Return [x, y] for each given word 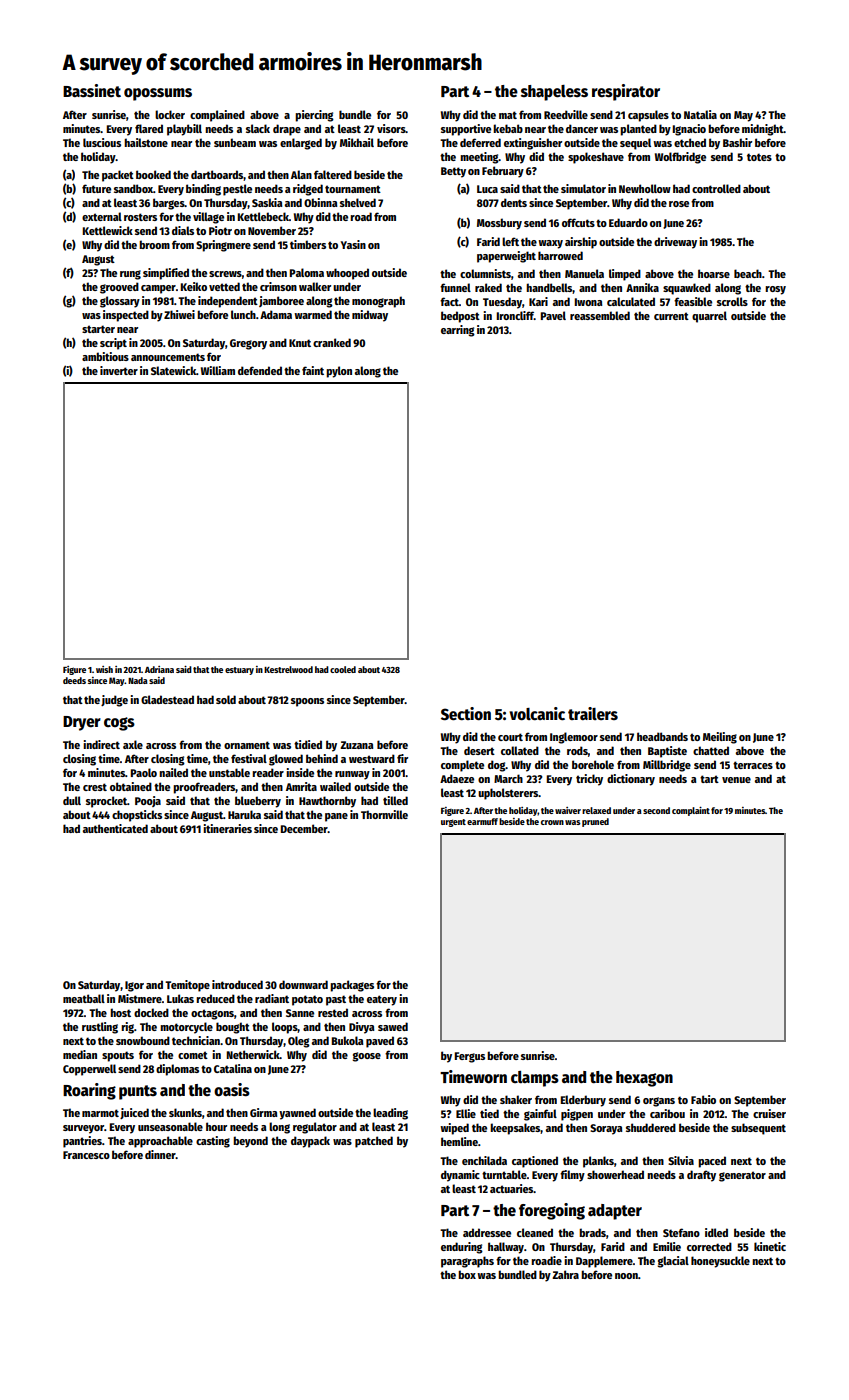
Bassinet [92, 90]
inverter [119, 370]
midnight [763, 130]
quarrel [709, 317]
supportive [466, 130]
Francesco [86, 1155]
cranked [332, 342]
